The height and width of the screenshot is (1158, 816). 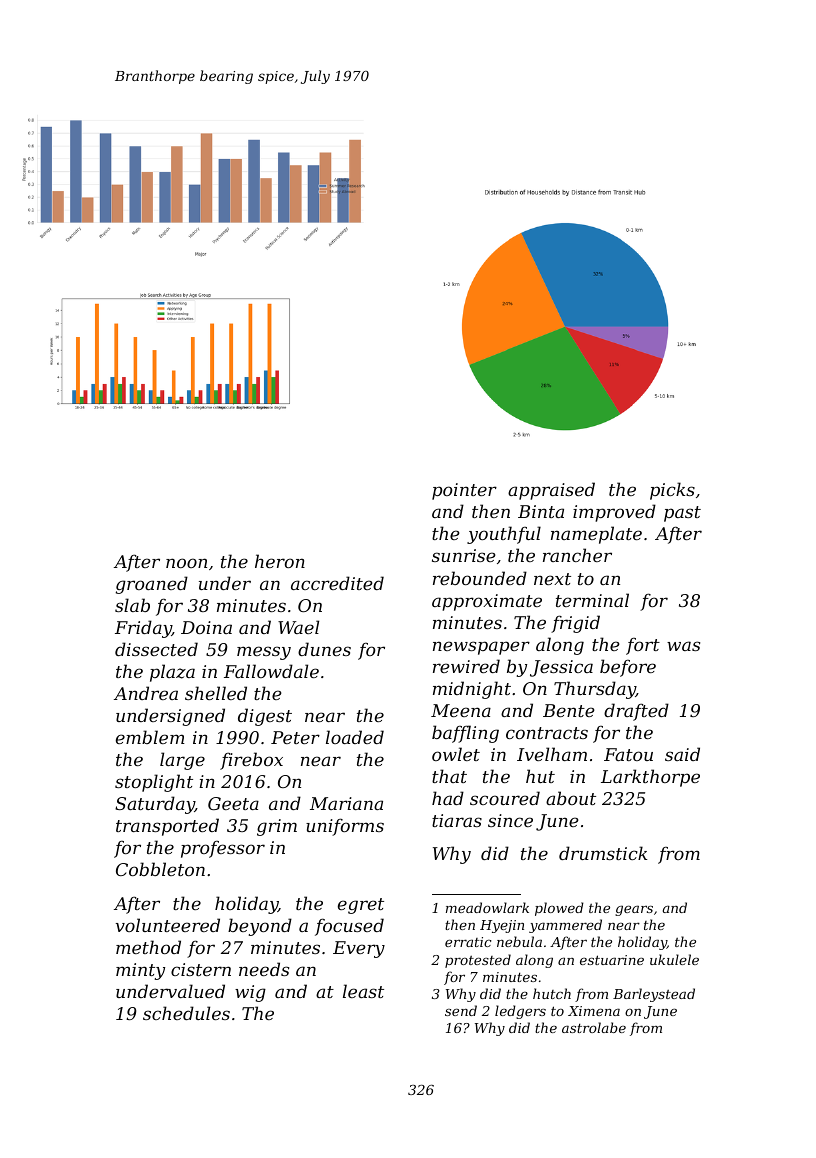 What do you see at coordinates (672, 491) in the screenshot?
I see `picks` at bounding box center [672, 491].
